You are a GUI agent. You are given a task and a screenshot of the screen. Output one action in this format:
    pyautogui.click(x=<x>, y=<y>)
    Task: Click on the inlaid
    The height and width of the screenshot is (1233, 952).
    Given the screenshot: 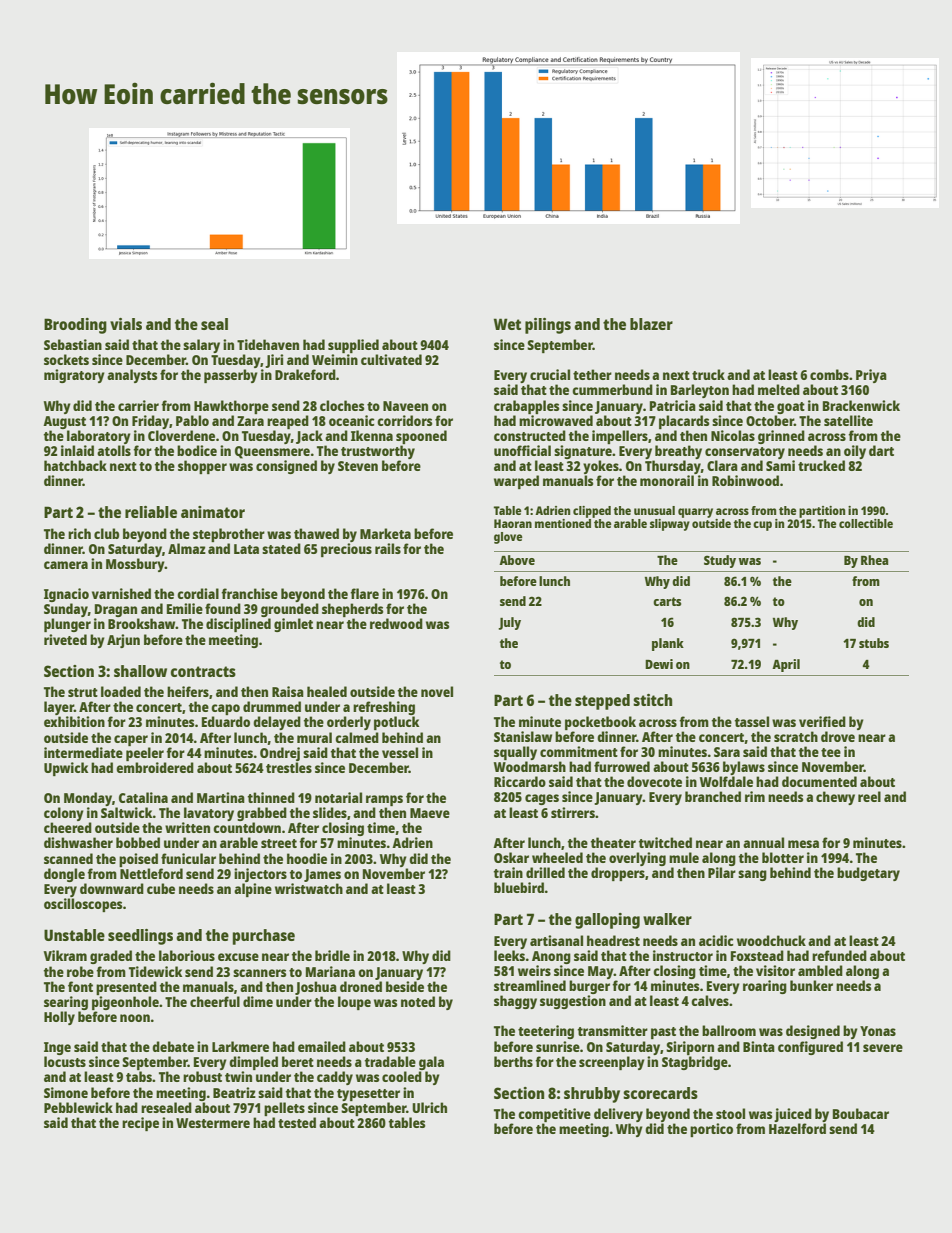 What is the action you would take?
    pyautogui.click(x=77, y=450)
